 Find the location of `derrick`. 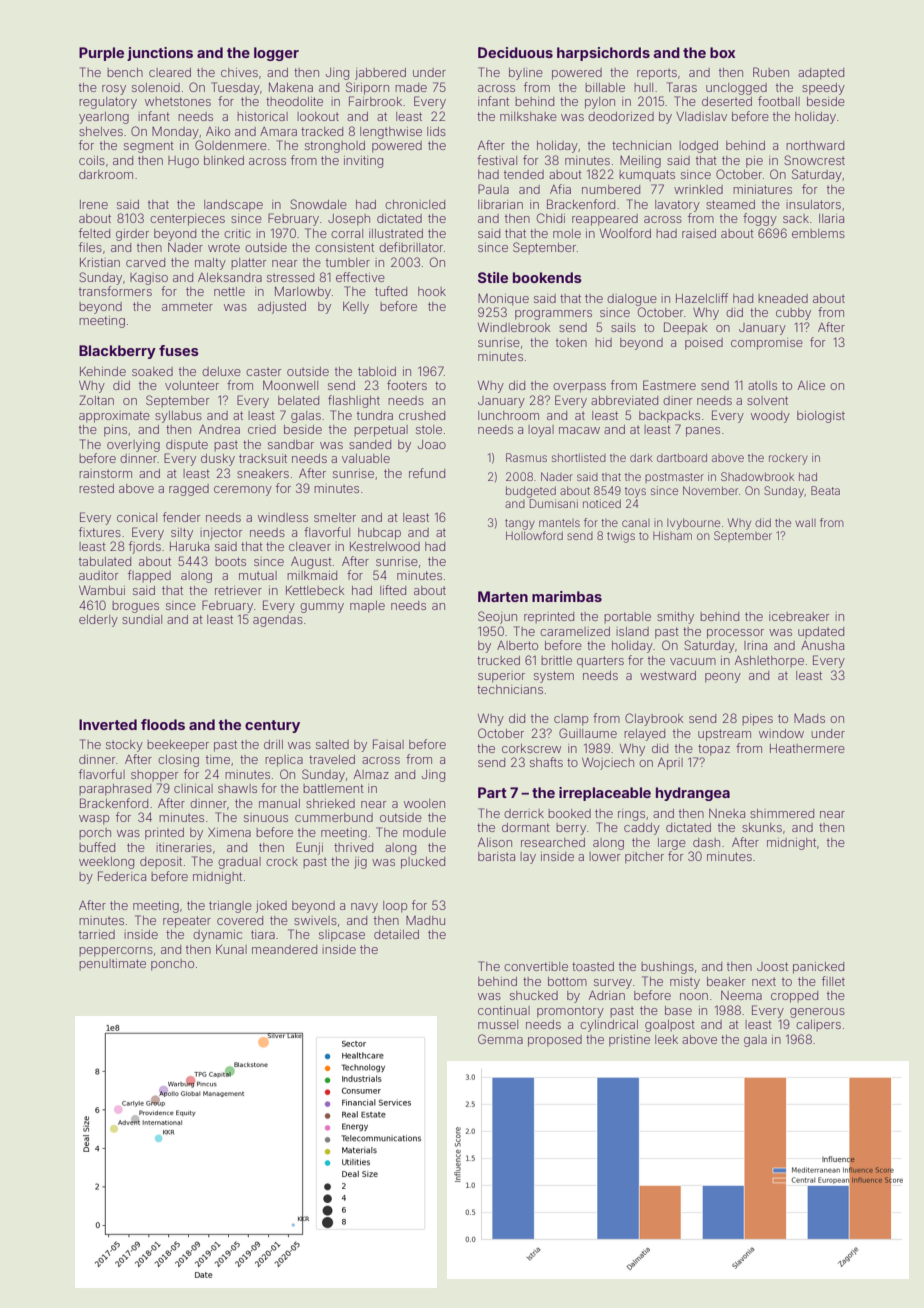

derrick is located at coordinates (524, 813).
